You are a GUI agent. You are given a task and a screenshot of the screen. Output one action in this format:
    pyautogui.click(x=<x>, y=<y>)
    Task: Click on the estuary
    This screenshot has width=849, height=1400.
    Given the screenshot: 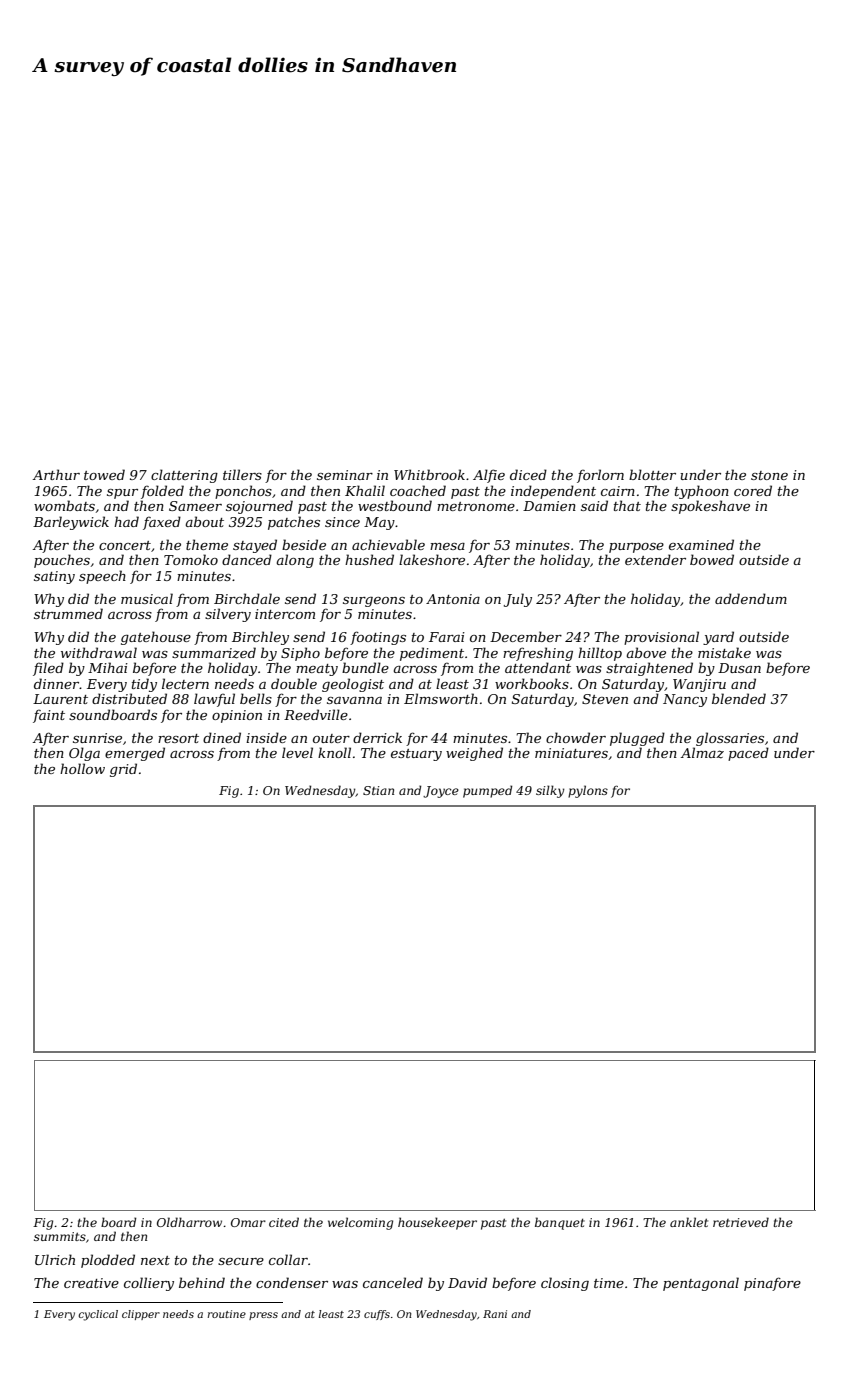 What is the action you would take?
    pyautogui.click(x=416, y=755)
